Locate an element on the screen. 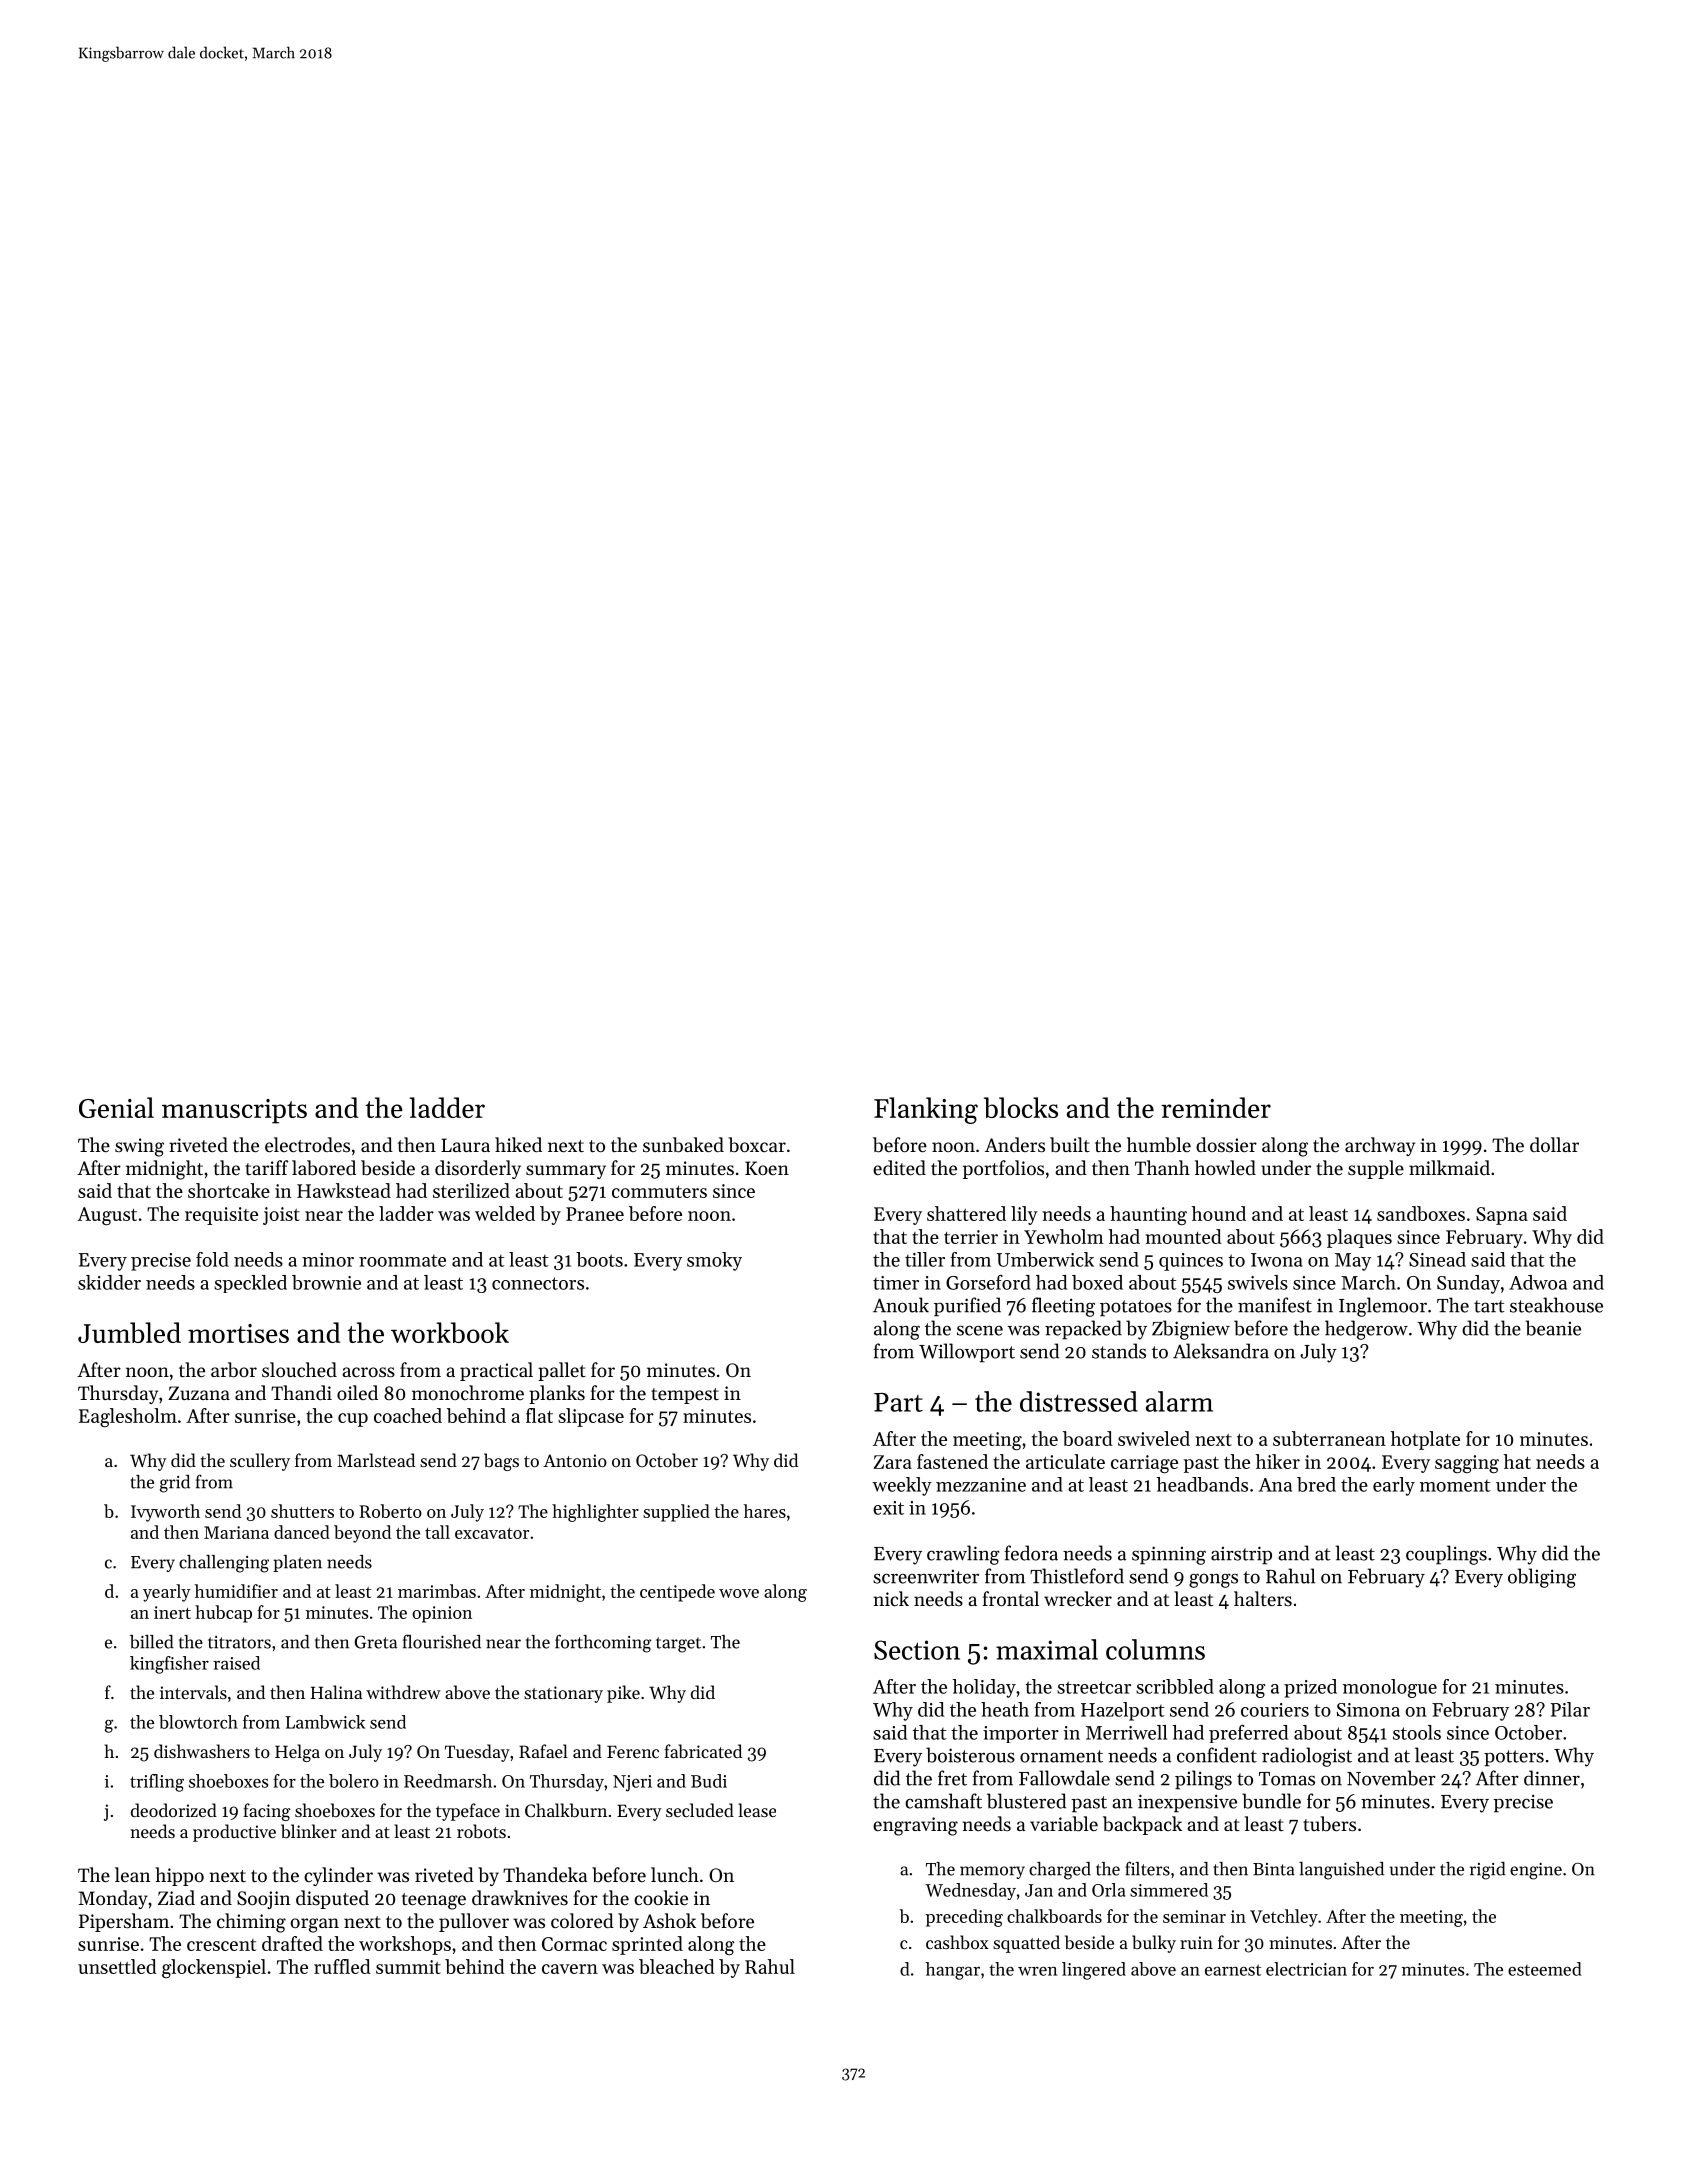 This screenshot has width=1683, height=2178. August is located at coordinates (107, 1216).
